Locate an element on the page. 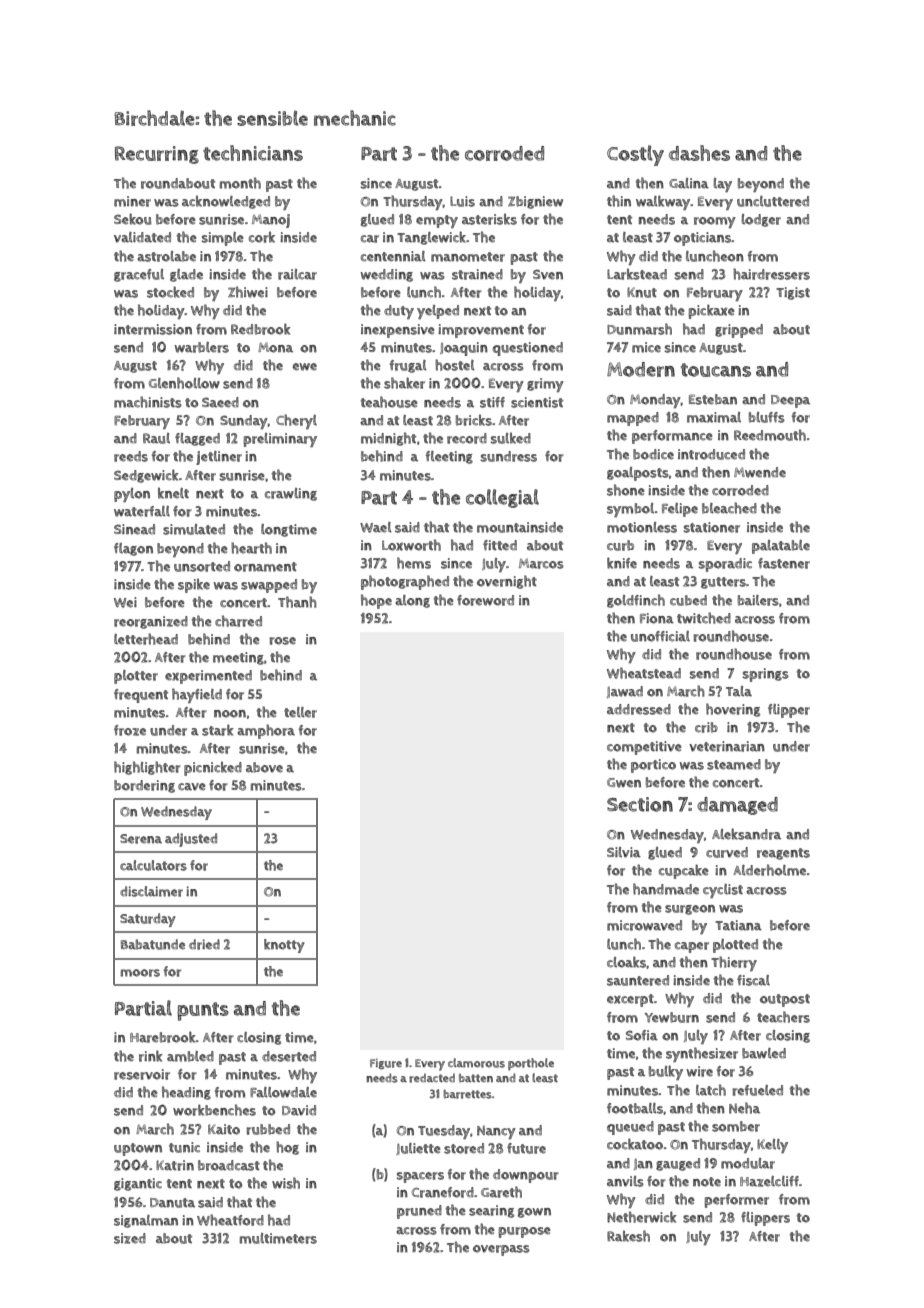 This page has height=1308, width=924. Luis is located at coordinates (462, 201).
